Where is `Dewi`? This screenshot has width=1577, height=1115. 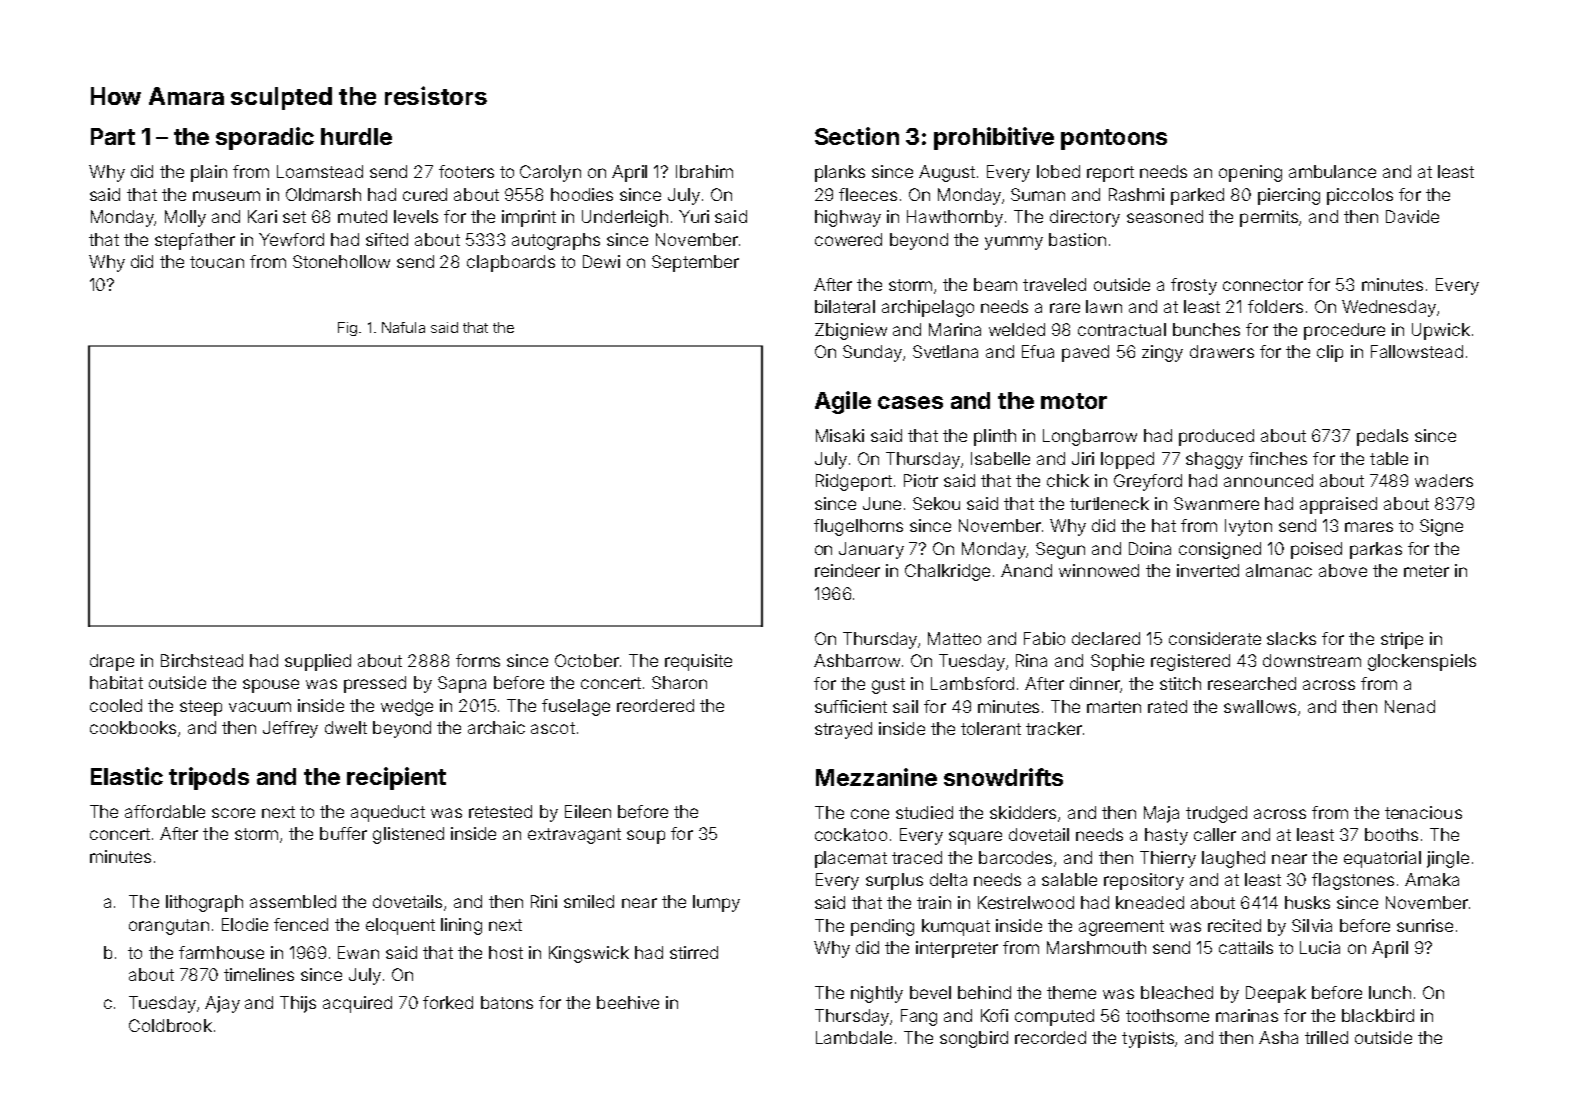 Dewi is located at coordinates (601, 261).
